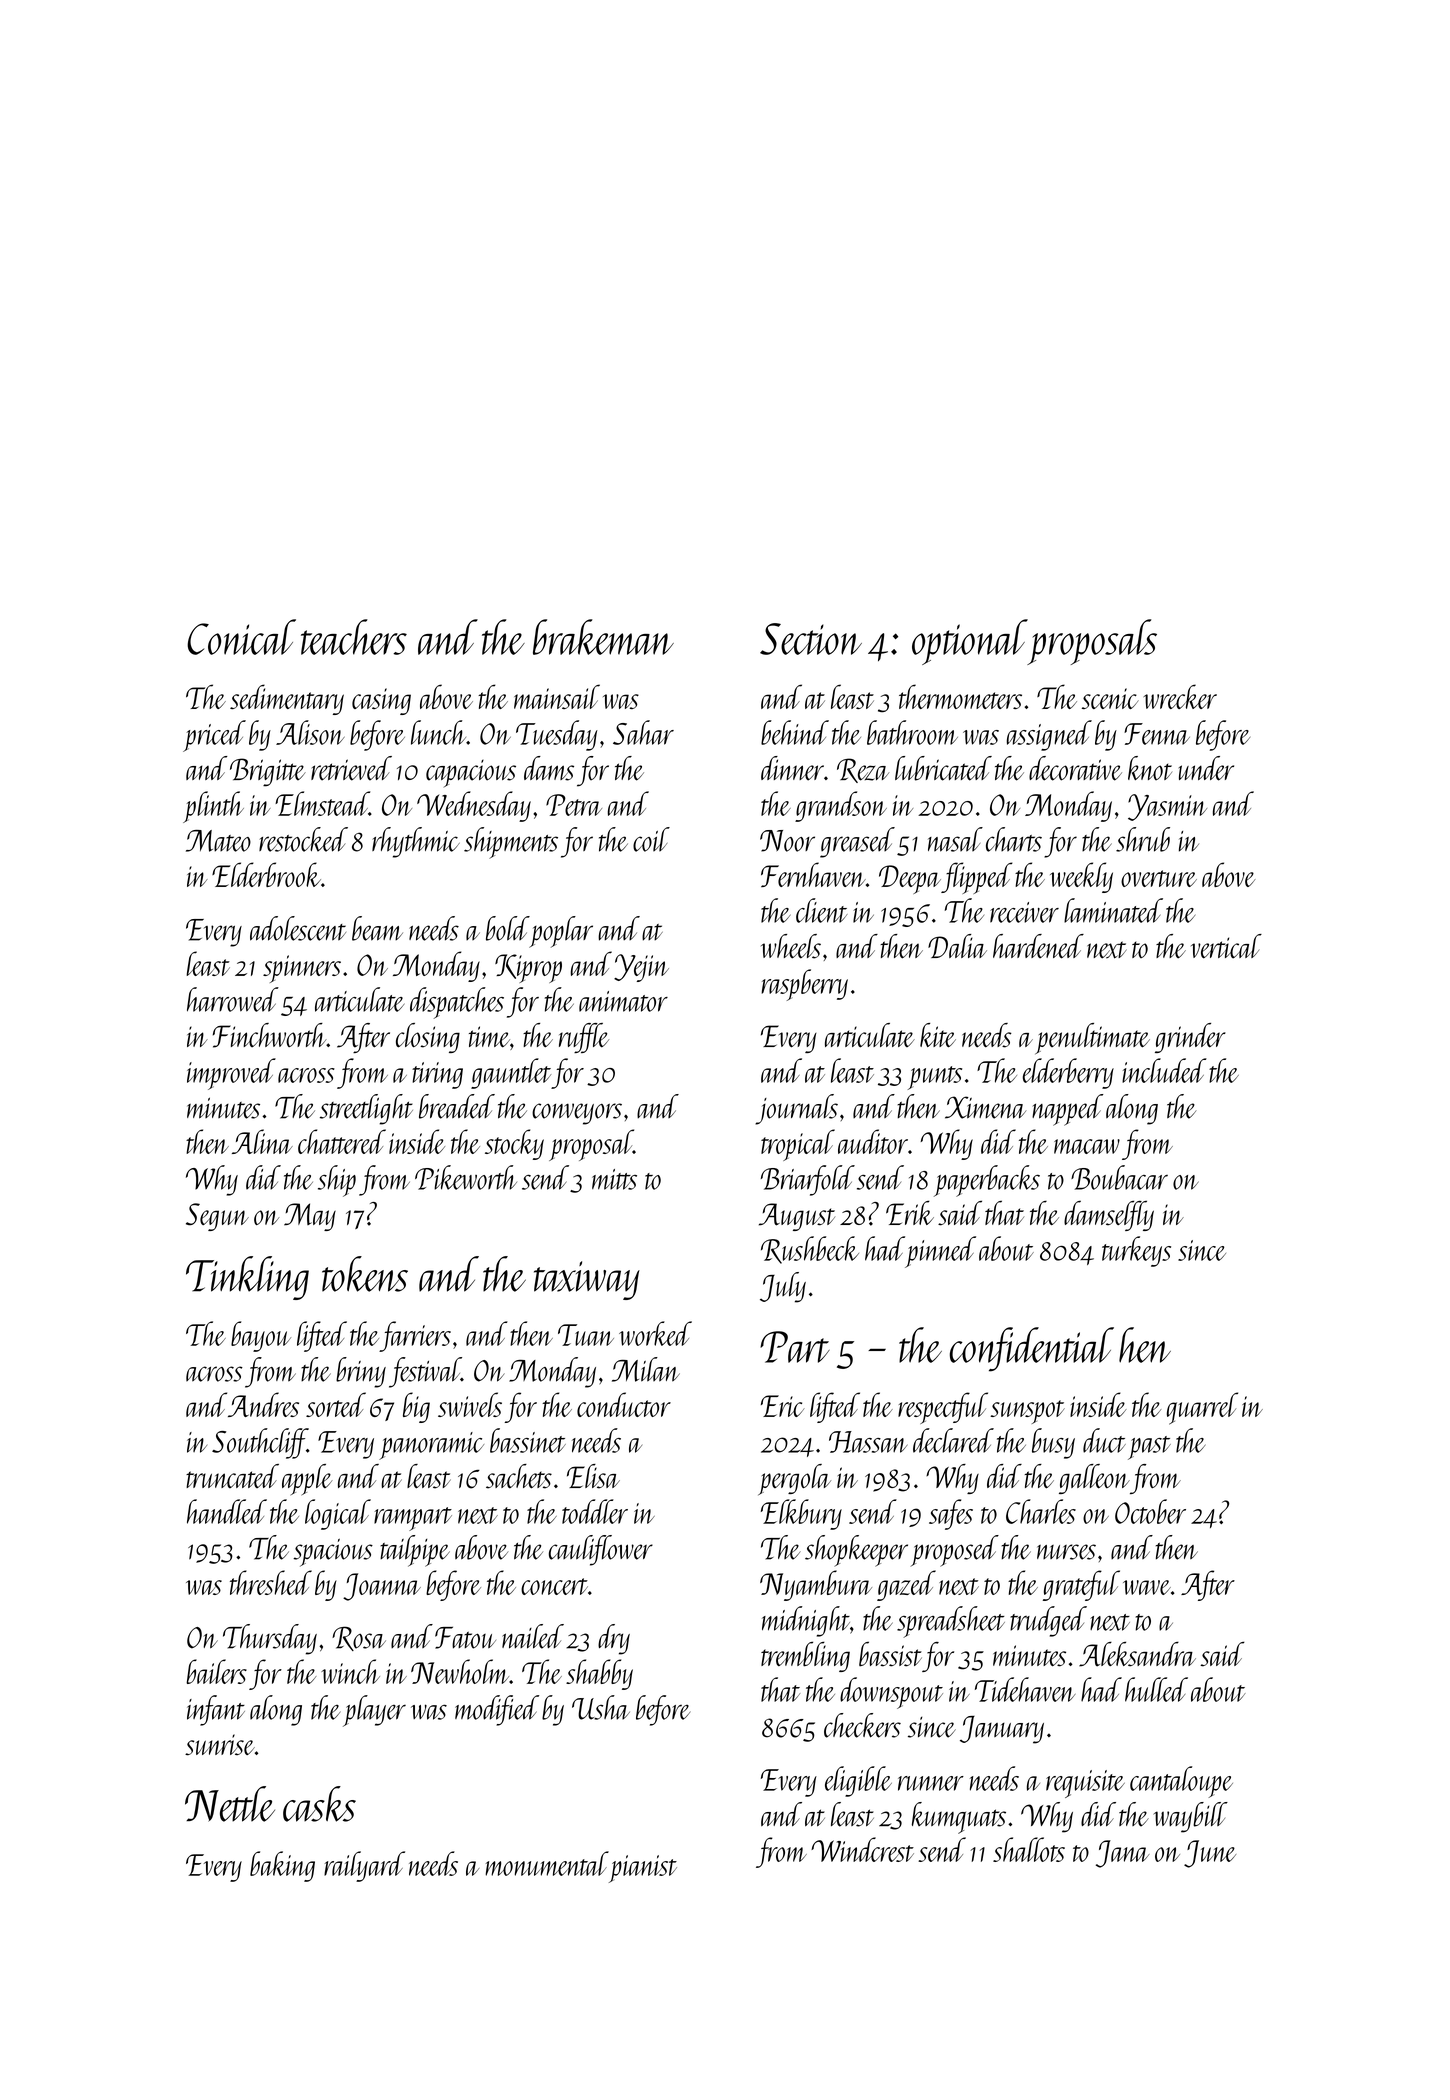 This screenshot has height=2100, width=1450. Describe the element at coordinates (1180, 696) in the screenshot. I see `wrecker` at that location.
